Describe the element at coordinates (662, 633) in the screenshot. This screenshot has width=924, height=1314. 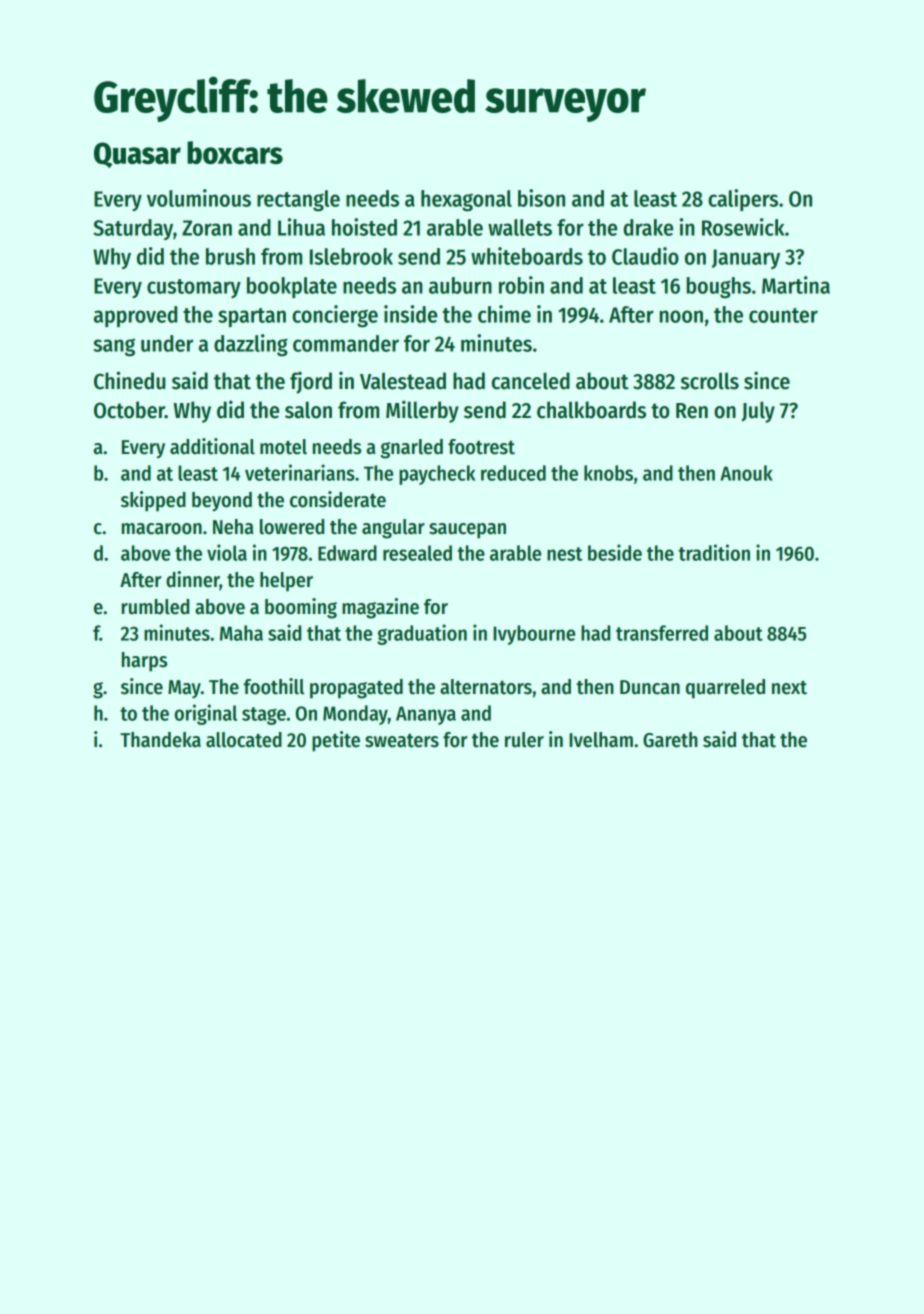
I see `transferred` at that location.
